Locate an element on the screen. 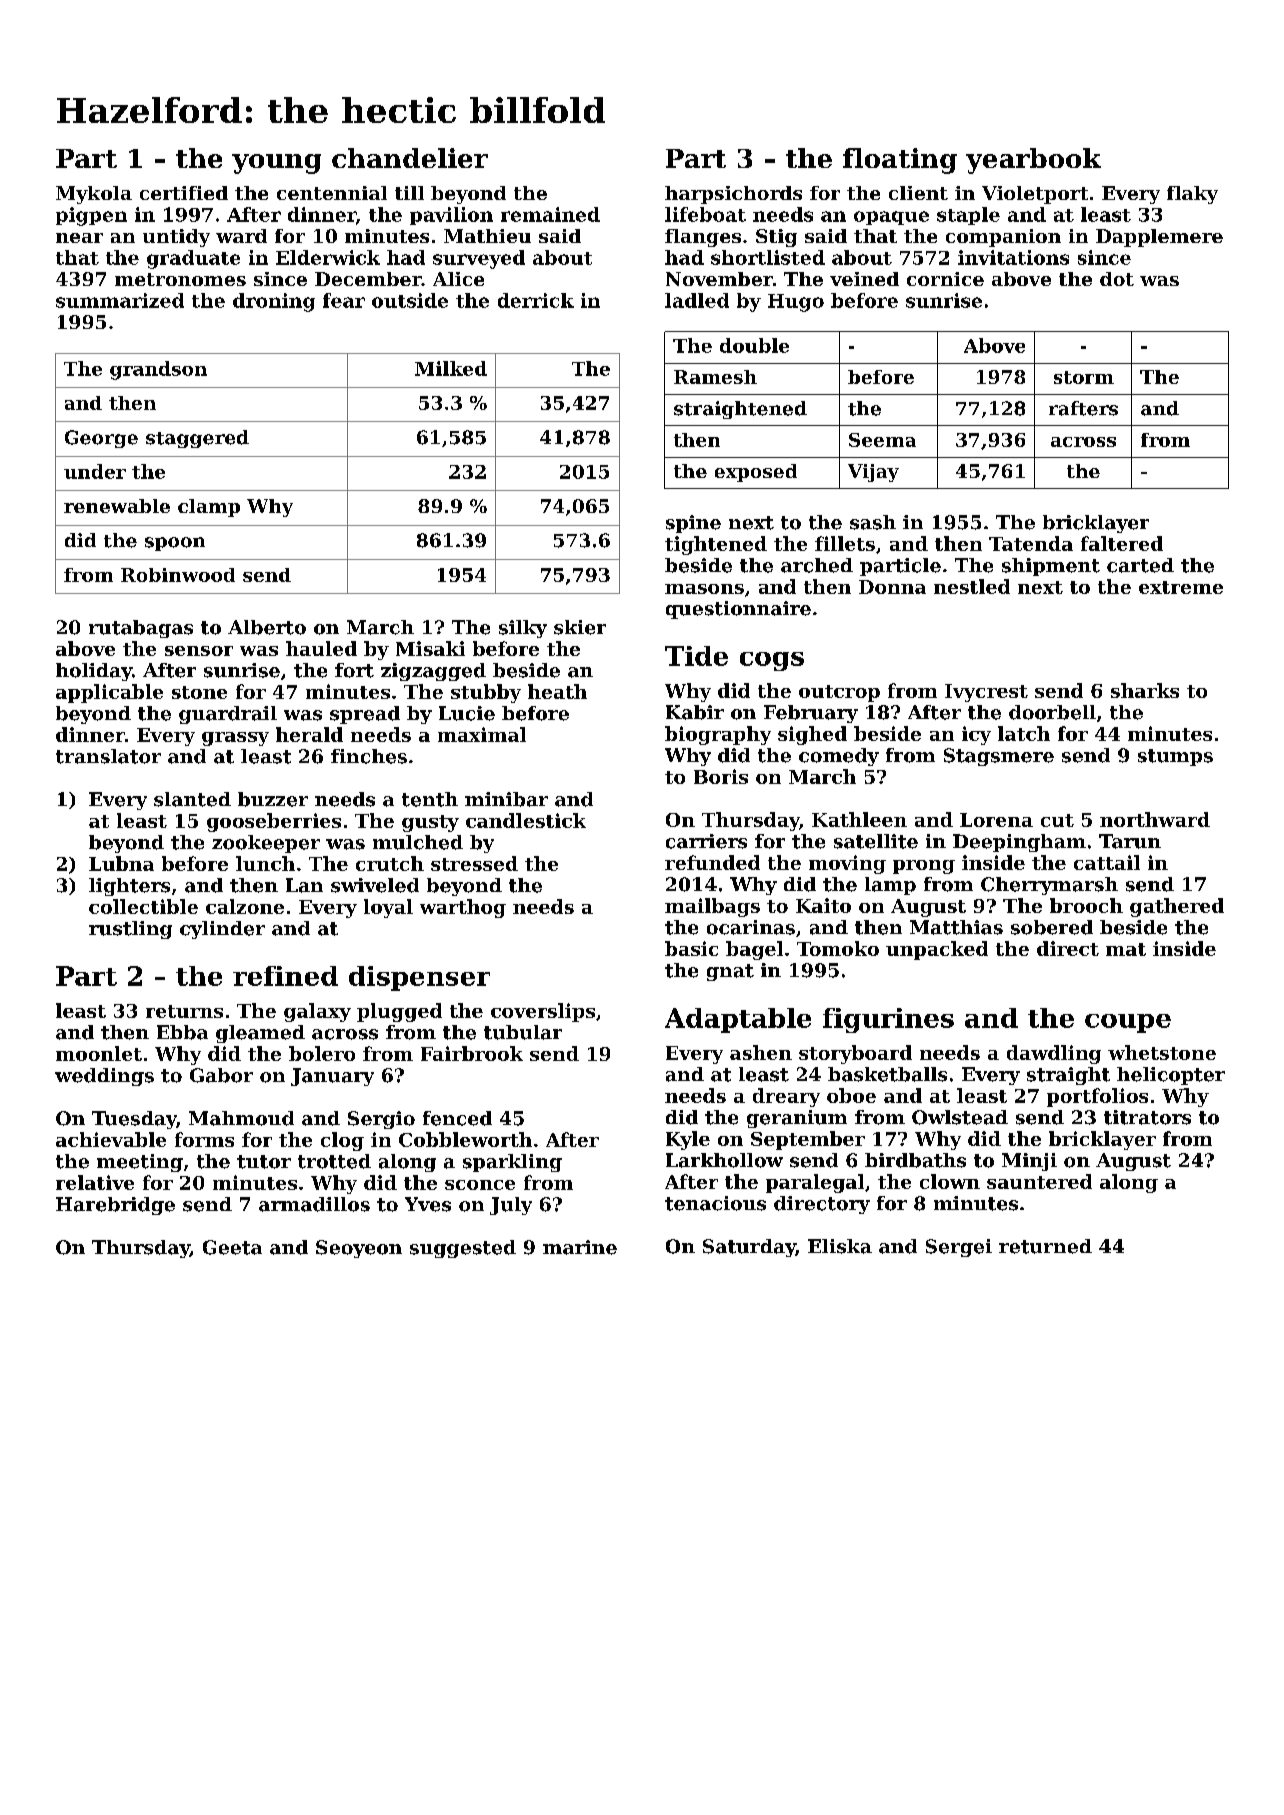 The image size is (1284, 1815). yearbook is located at coordinates (1033, 161).
